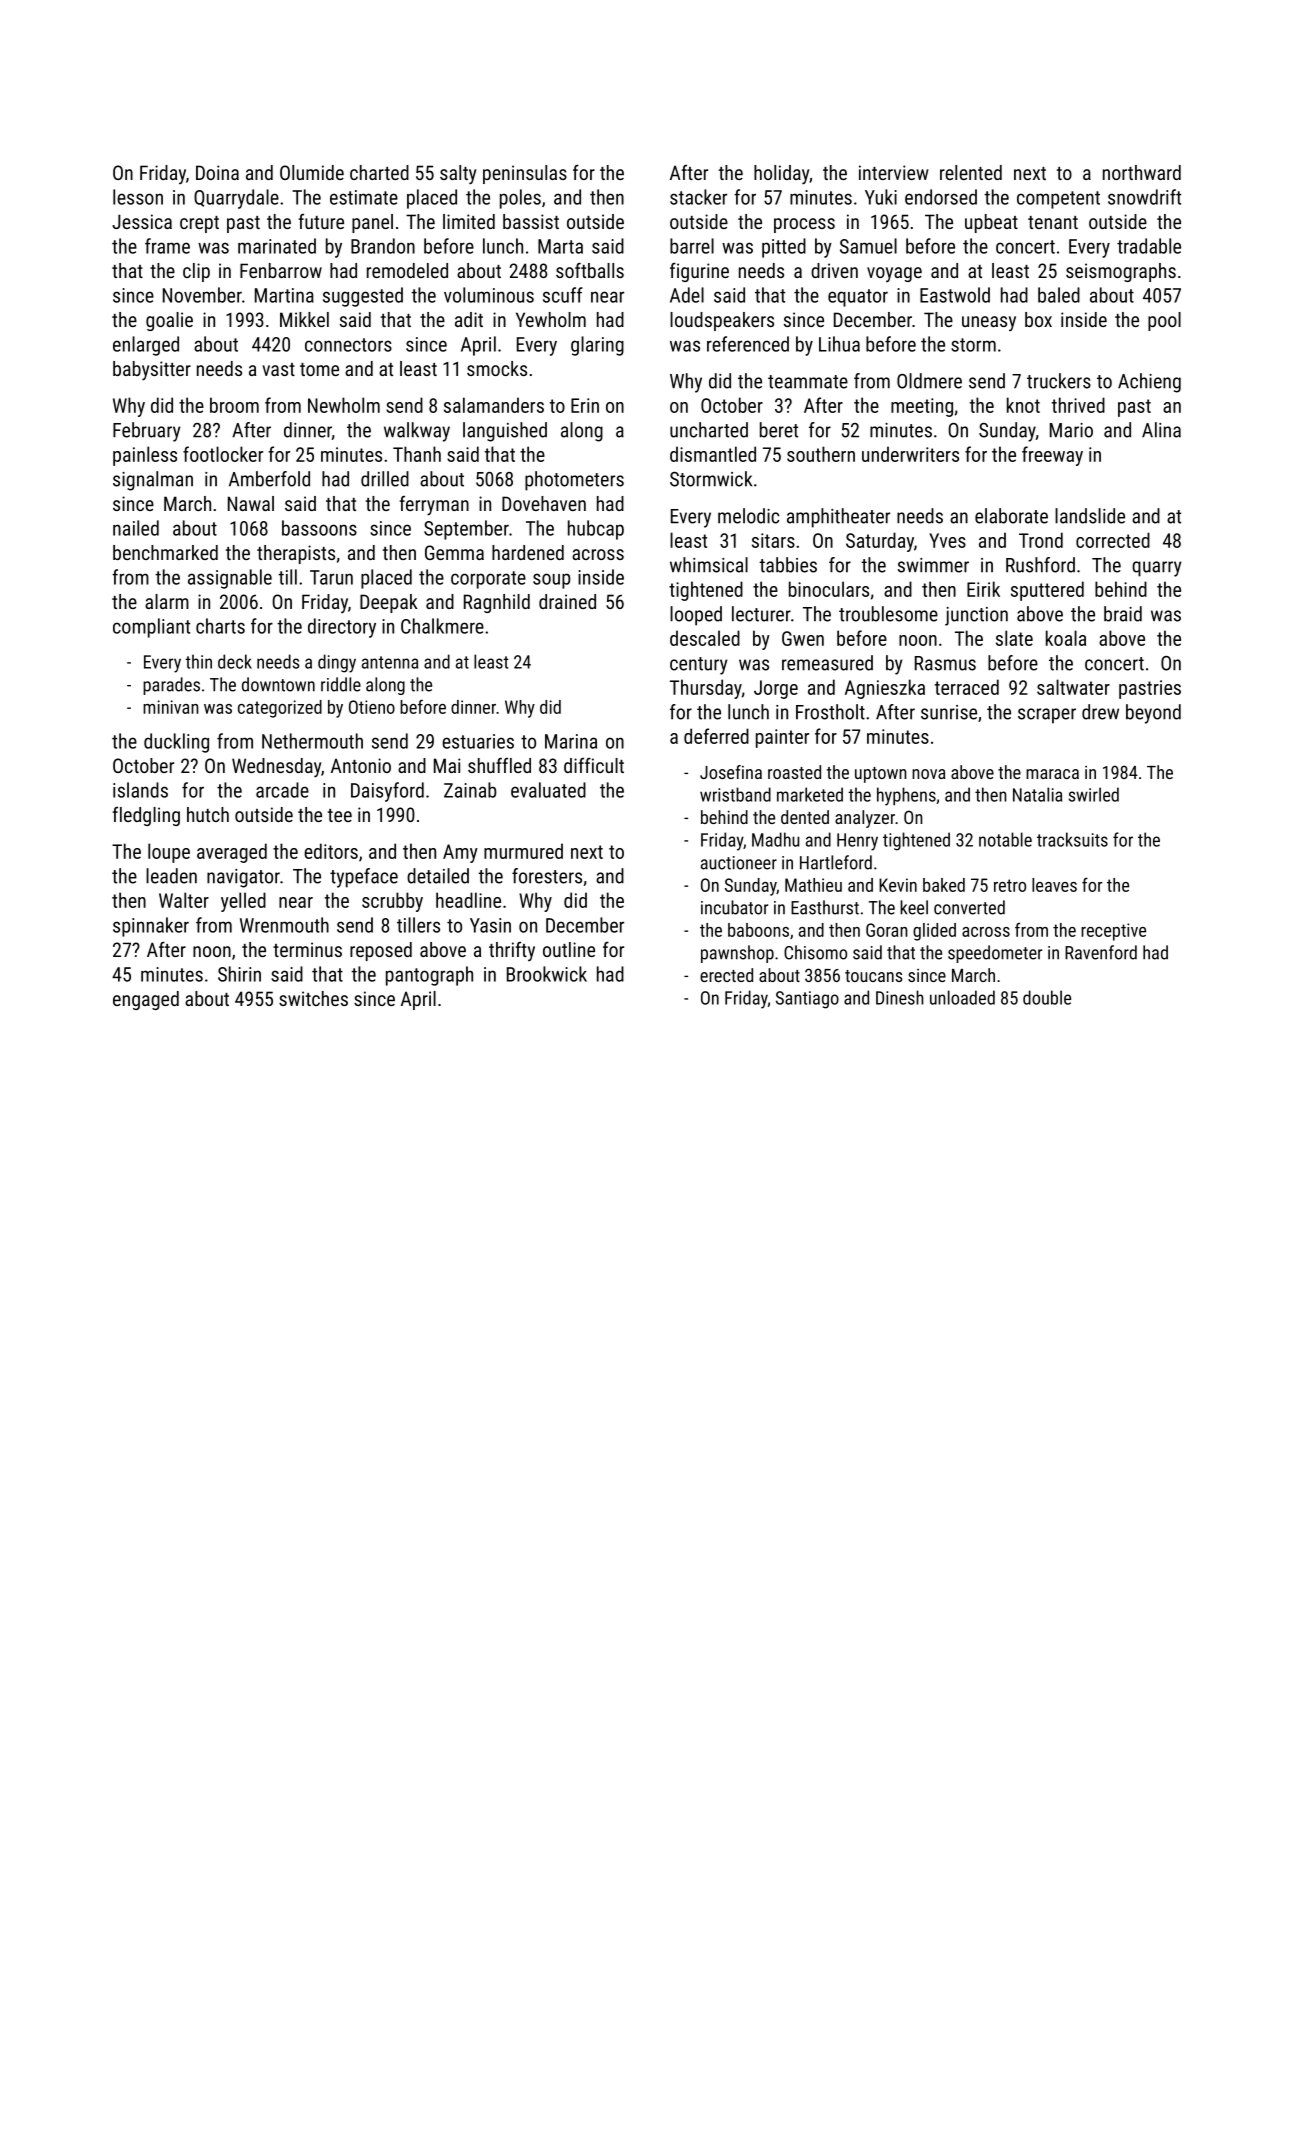 The image size is (1294, 2132). What do you see at coordinates (184, 900) in the screenshot?
I see `Walter` at bounding box center [184, 900].
